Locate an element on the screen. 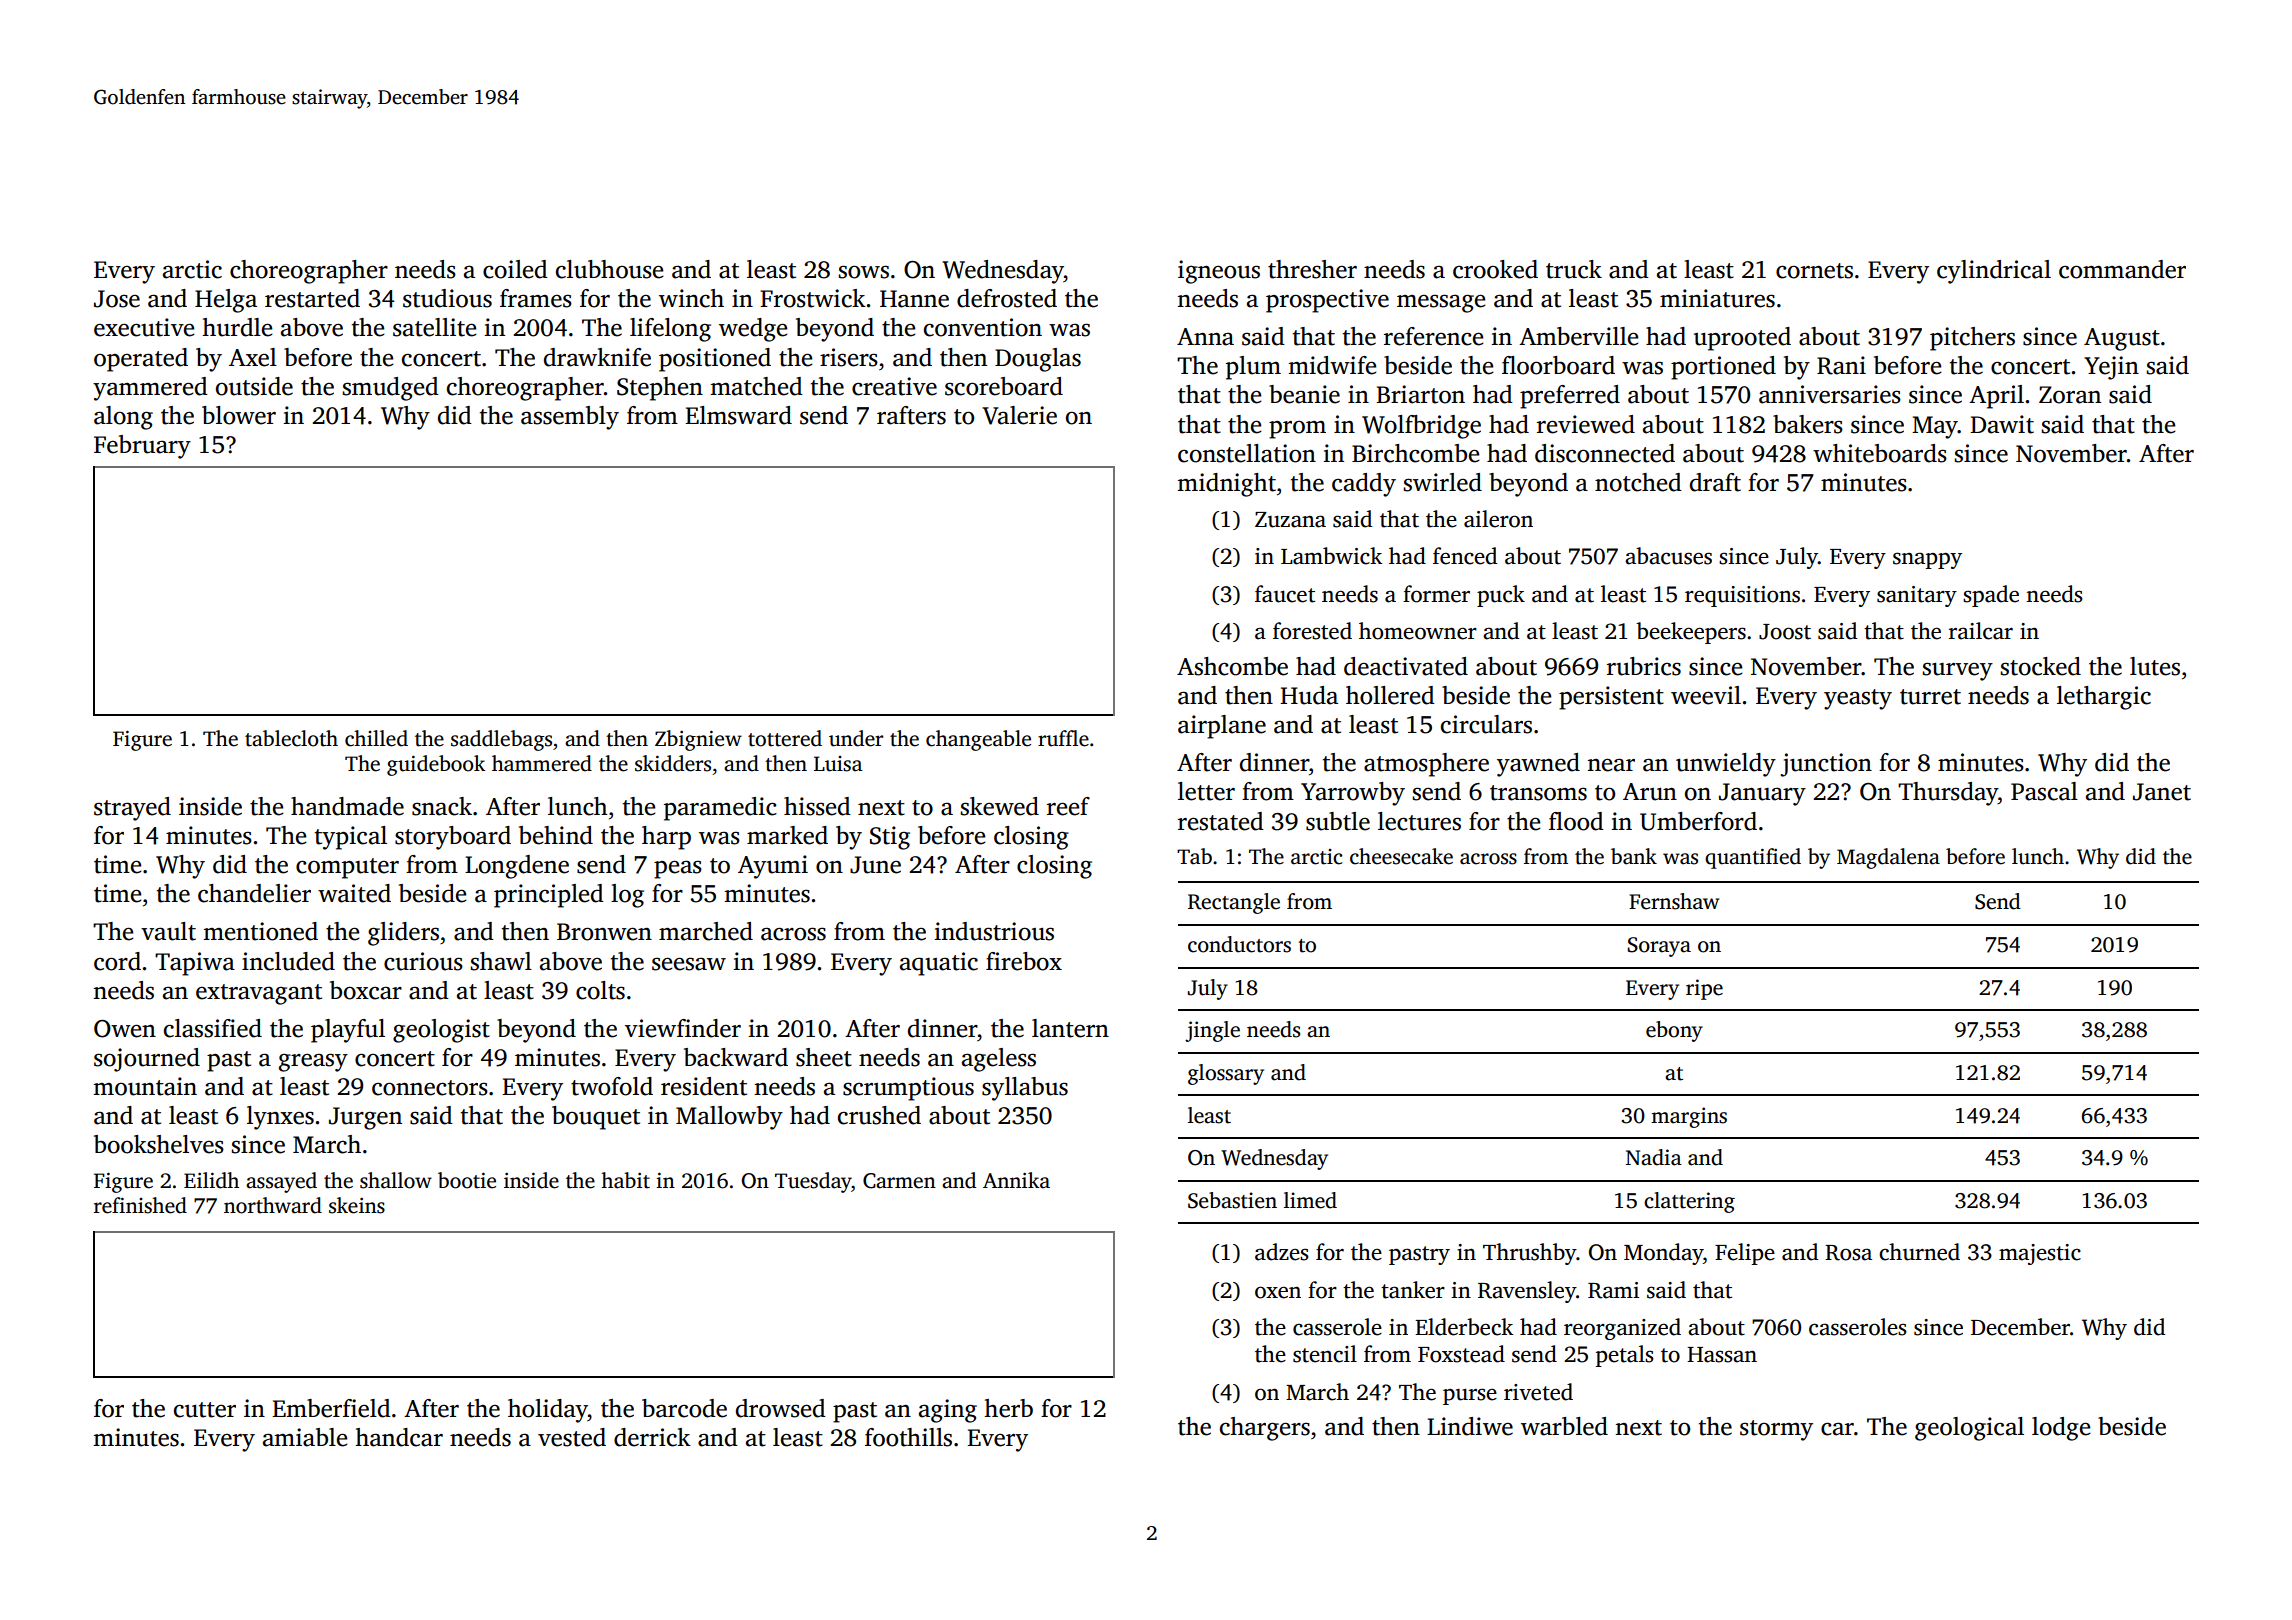  waited is located at coordinates (354, 893).
